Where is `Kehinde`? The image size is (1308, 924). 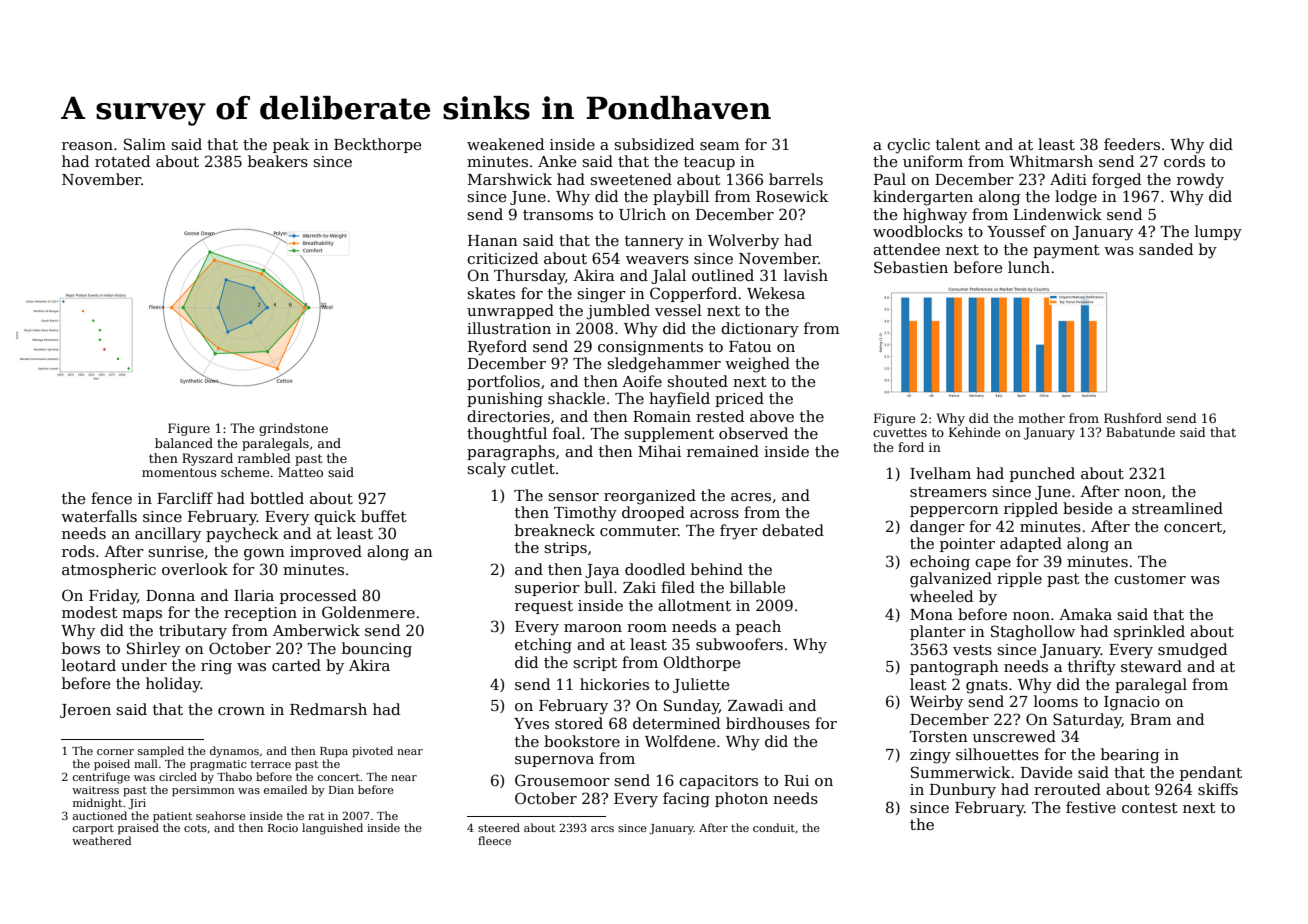
Kehinde is located at coordinates (974, 432).
